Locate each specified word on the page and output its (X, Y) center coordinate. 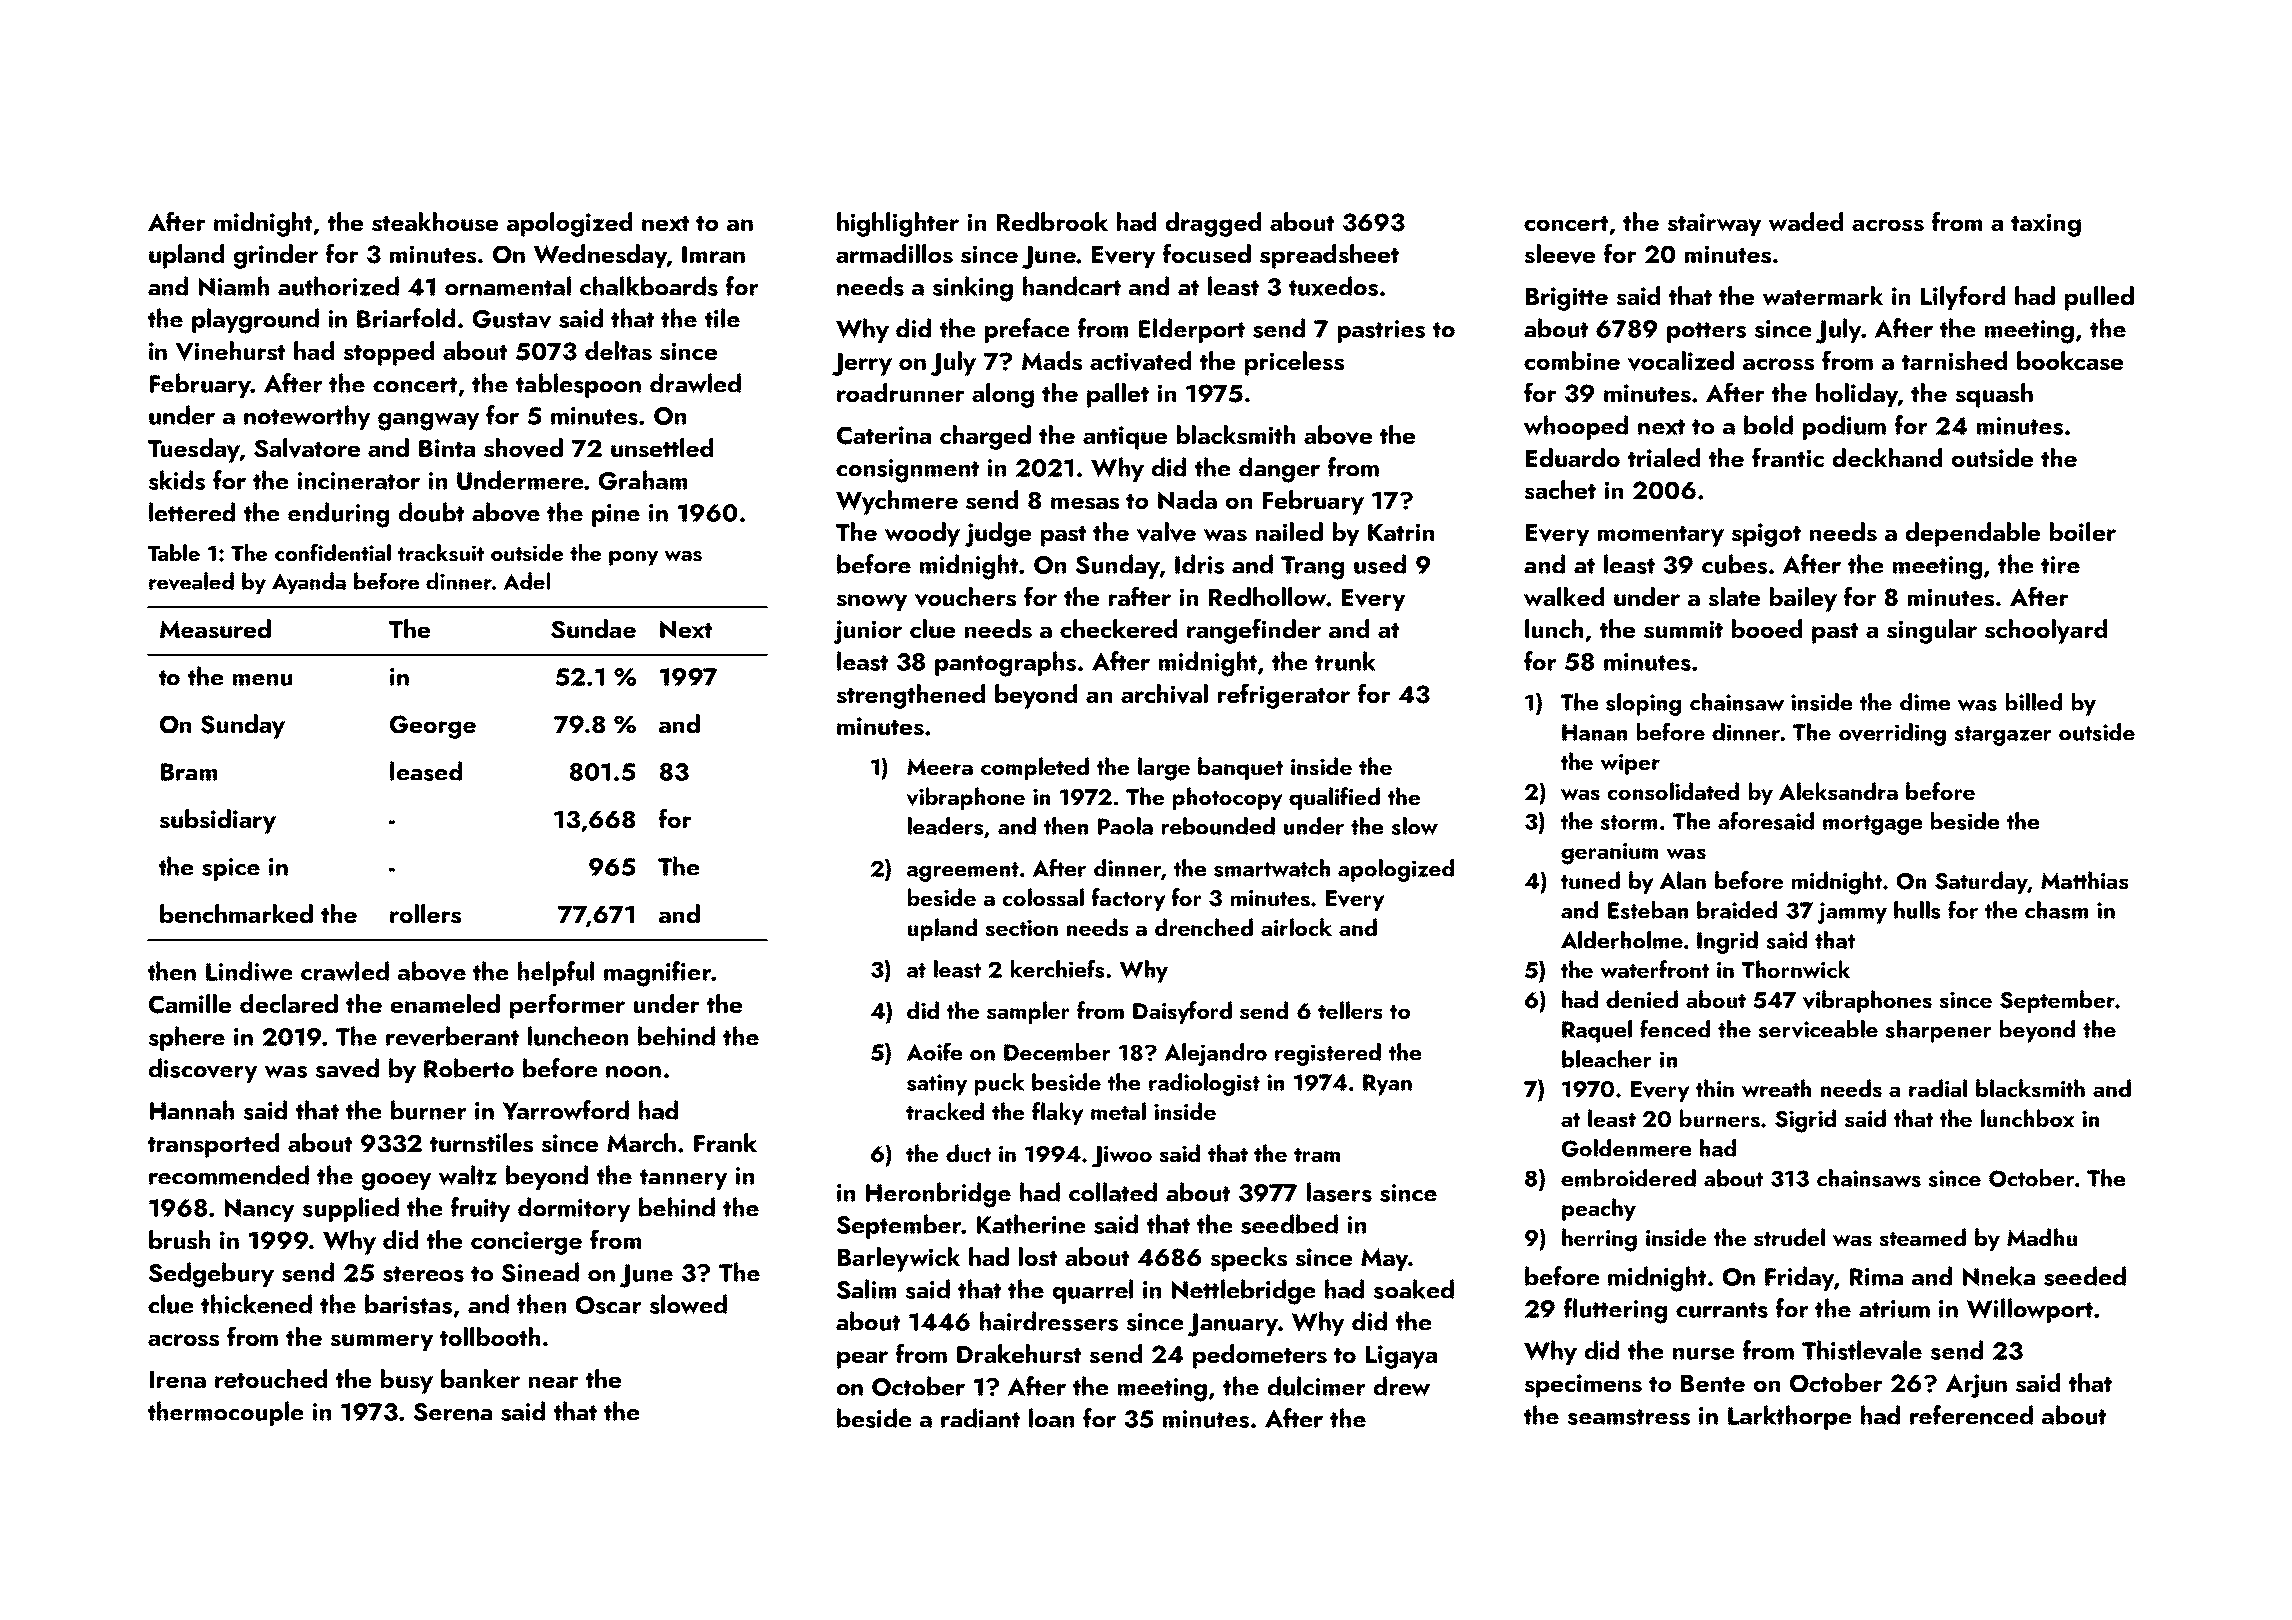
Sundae (593, 629)
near (554, 1382)
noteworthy (307, 417)
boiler (2083, 531)
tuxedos (1333, 286)
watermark (1822, 295)
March (641, 1142)
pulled (2099, 298)
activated (1140, 361)
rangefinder (1254, 631)
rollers (425, 914)
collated (1113, 1192)
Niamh (234, 286)
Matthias (2084, 880)
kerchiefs (1057, 968)
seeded (2085, 1276)
